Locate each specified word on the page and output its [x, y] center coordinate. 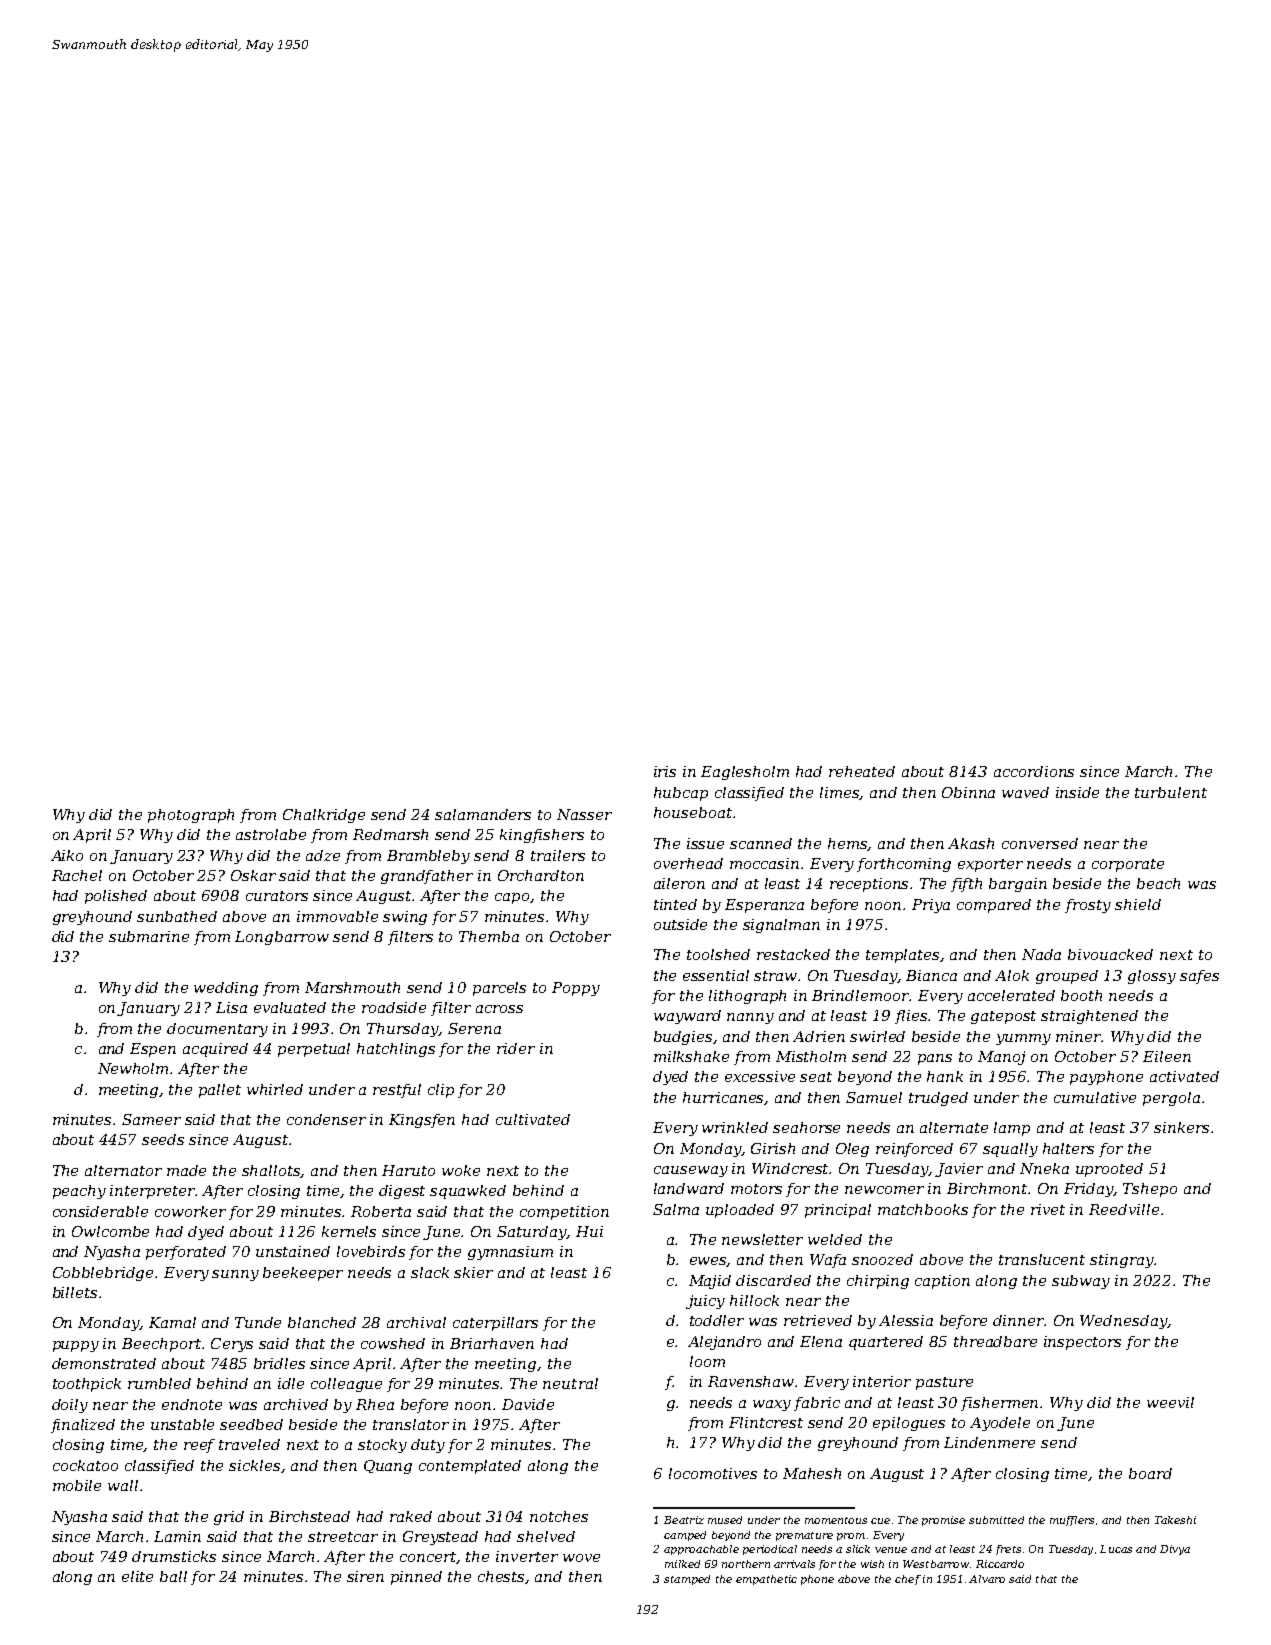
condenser [326, 1119]
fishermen [999, 1404]
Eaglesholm [745, 773]
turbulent [1171, 792]
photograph [191, 816]
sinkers [1181, 1127]
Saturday [532, 1233]
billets [75, 1292]
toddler [717, 1320]
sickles [254, 1465]
